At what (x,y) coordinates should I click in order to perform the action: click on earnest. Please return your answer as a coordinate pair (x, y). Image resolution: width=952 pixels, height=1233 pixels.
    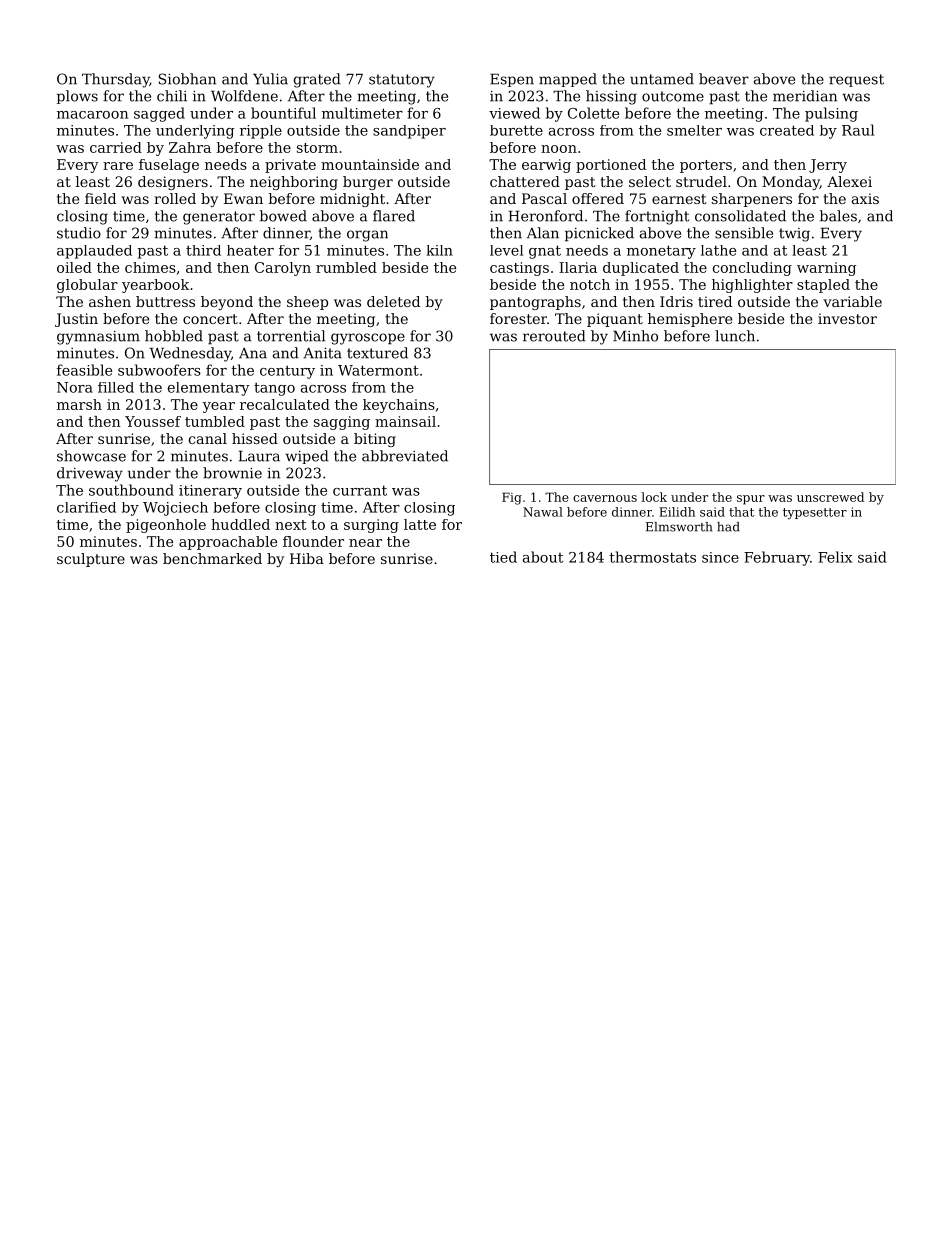
    Looking at the image, I should click on (679, 199).
